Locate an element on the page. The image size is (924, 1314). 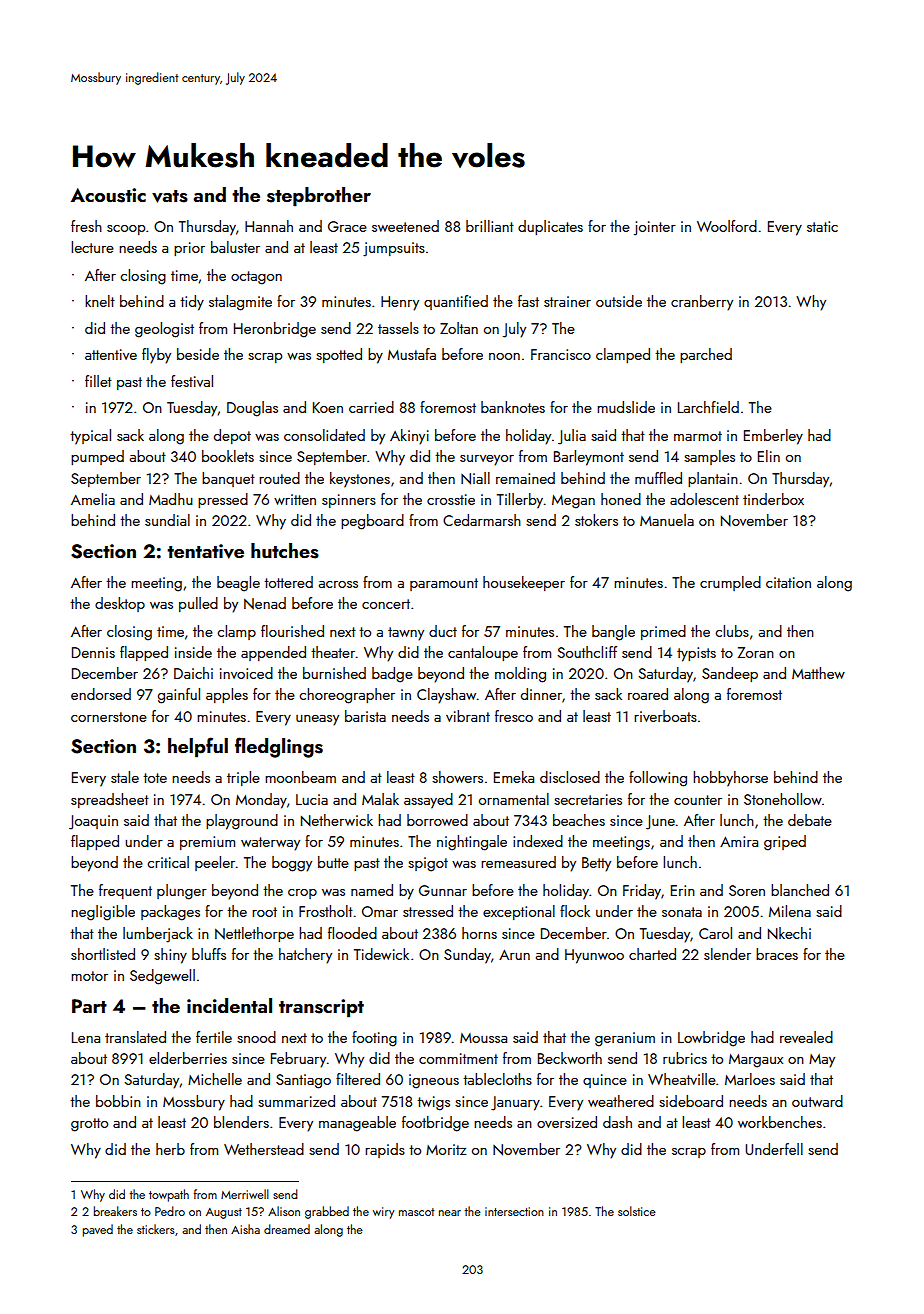
pulled is located at coordinates (198, 604).
